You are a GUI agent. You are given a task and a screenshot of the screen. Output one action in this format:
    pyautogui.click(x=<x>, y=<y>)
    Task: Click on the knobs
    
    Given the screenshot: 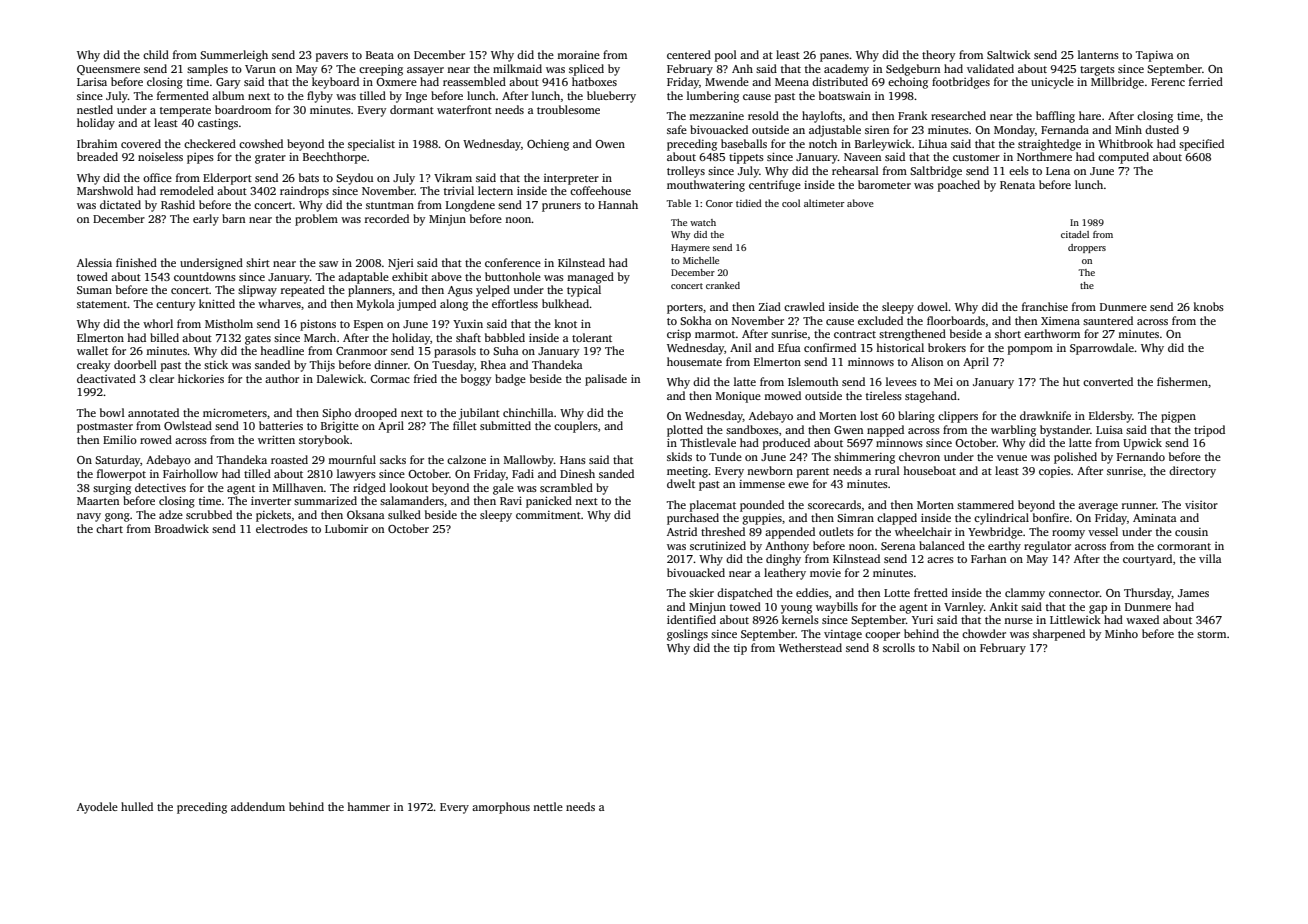 What is the action you would take?
    pyautogui.click(x=1208, y=306)
